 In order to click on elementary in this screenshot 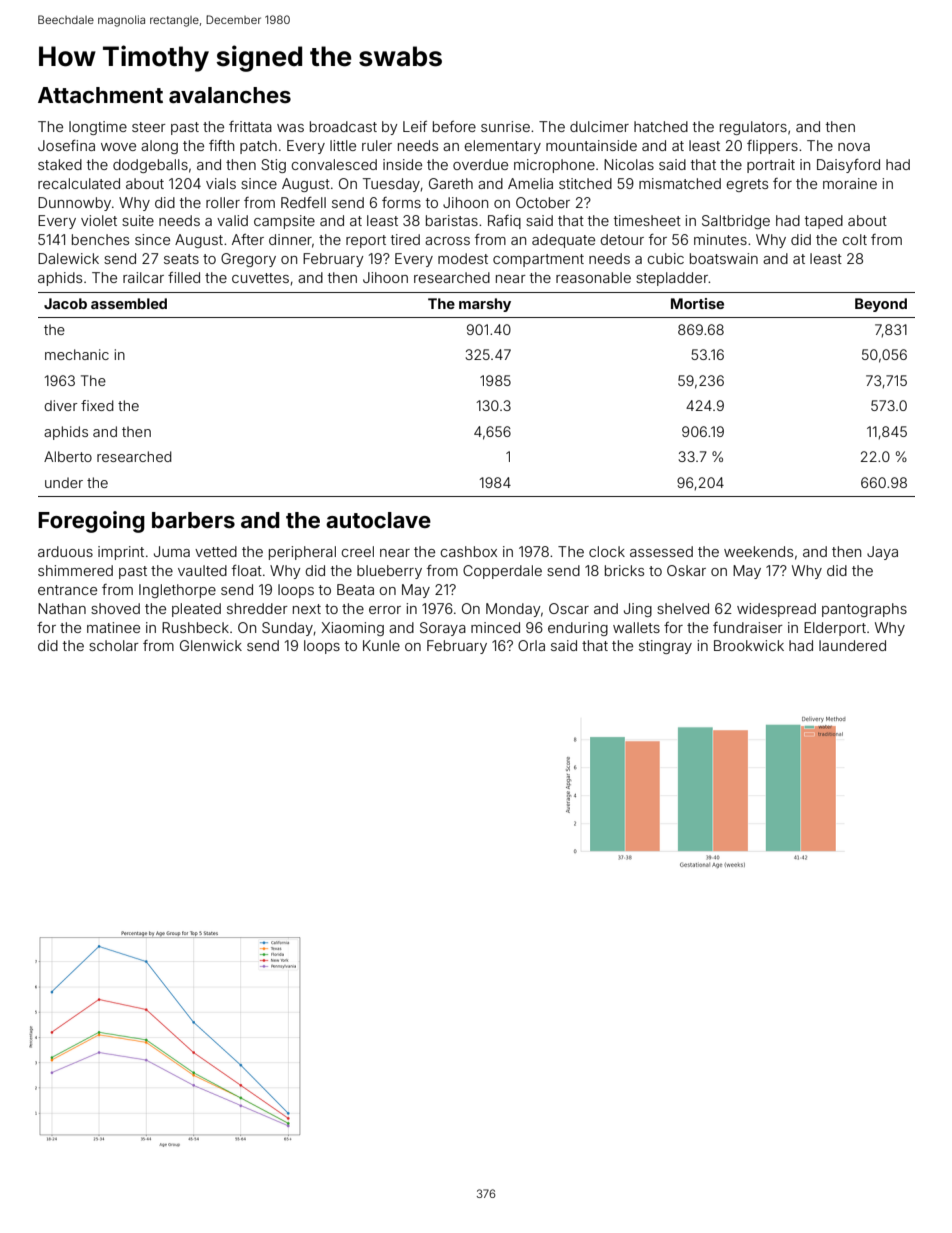, I will do `click(502, 147)`.
